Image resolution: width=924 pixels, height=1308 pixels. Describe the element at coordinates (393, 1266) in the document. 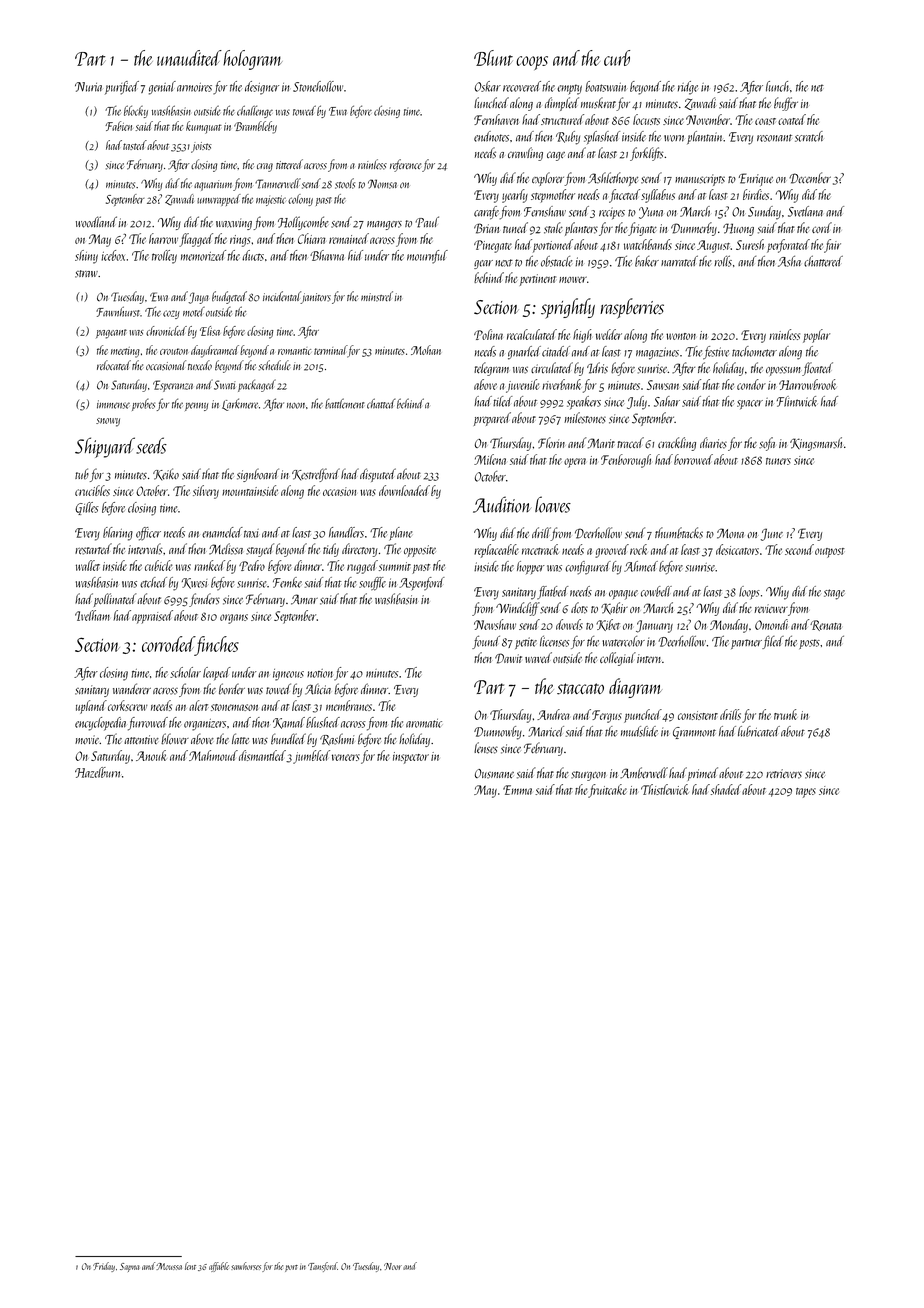

I see `Noor` at that location.
